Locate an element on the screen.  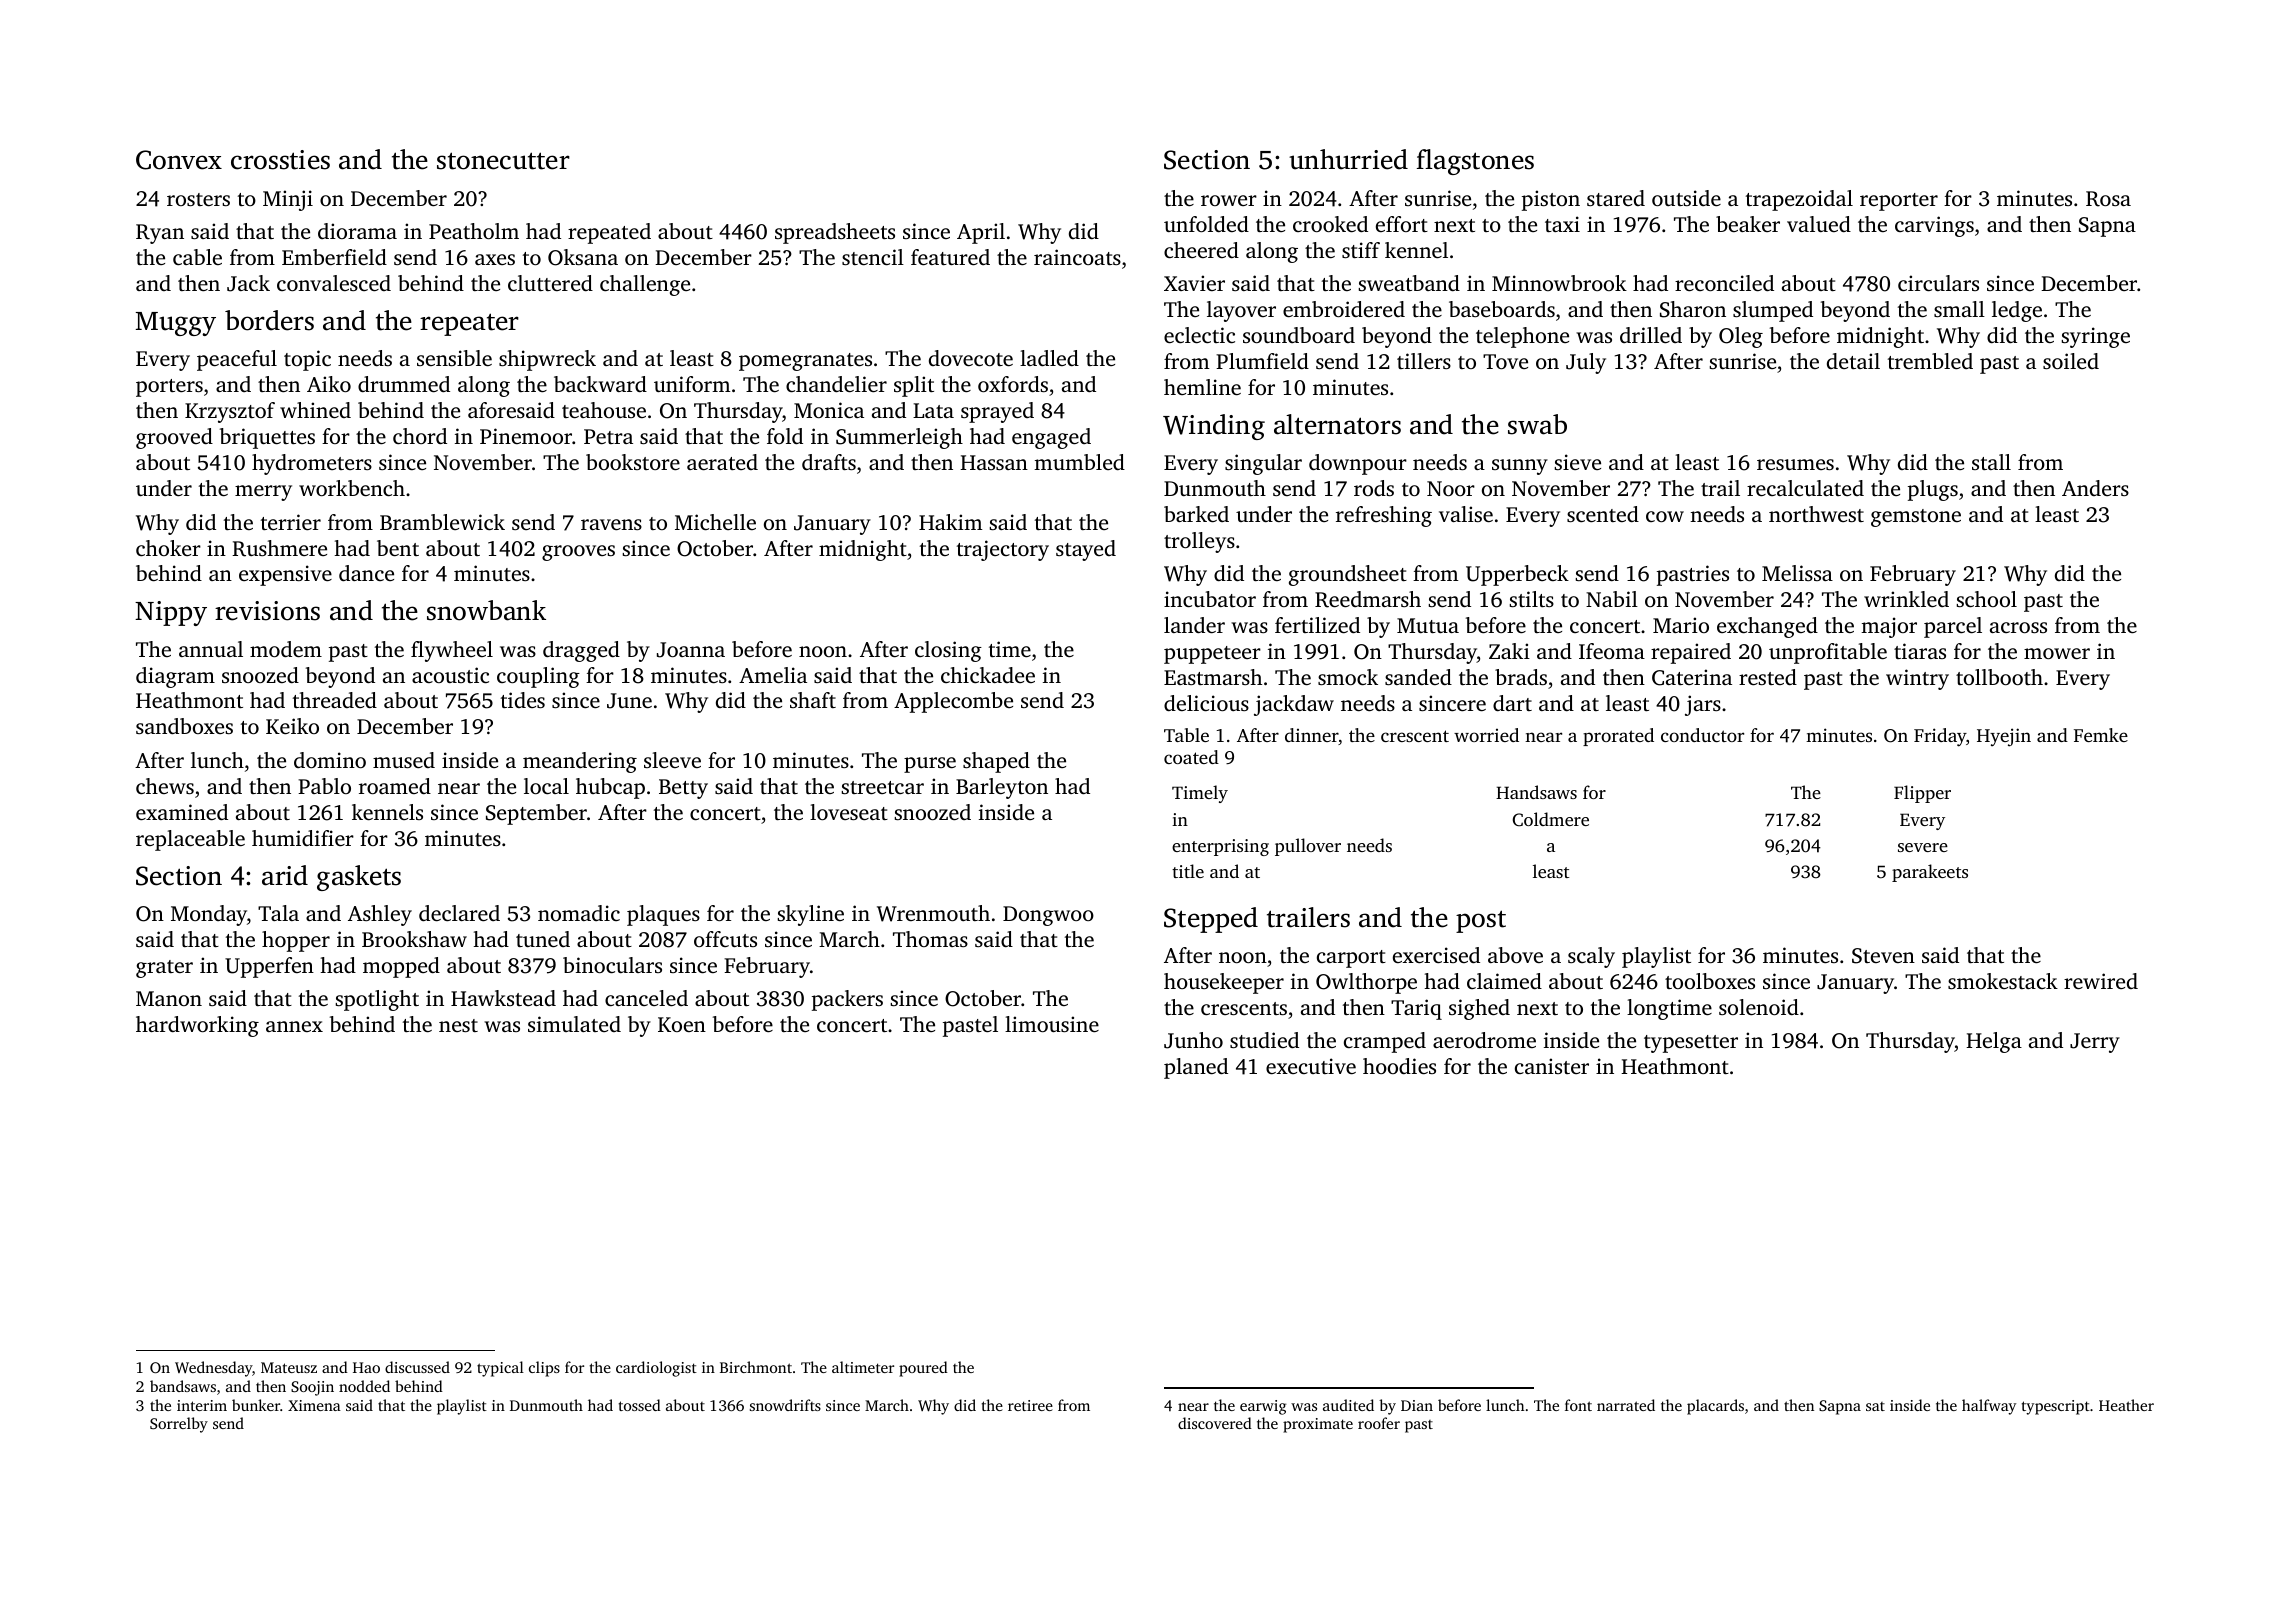
tollbooth is located at coordinates (1999, 677).
